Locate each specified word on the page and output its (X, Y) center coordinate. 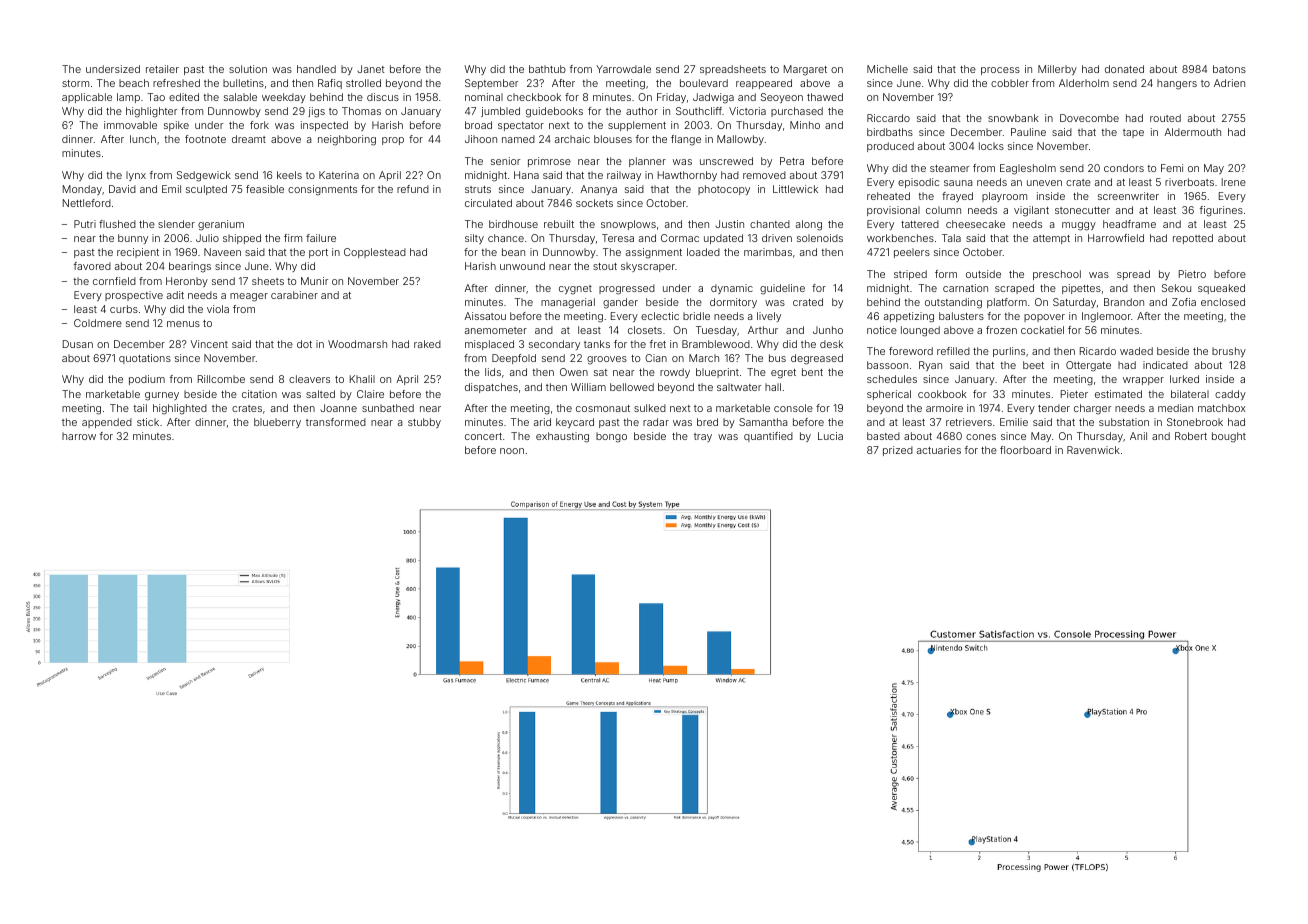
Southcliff (699, 111)
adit (175, 295)
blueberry (277, 423)
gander (620, 303)
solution (248, 69)
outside (983, 274)
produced (890, 147)
